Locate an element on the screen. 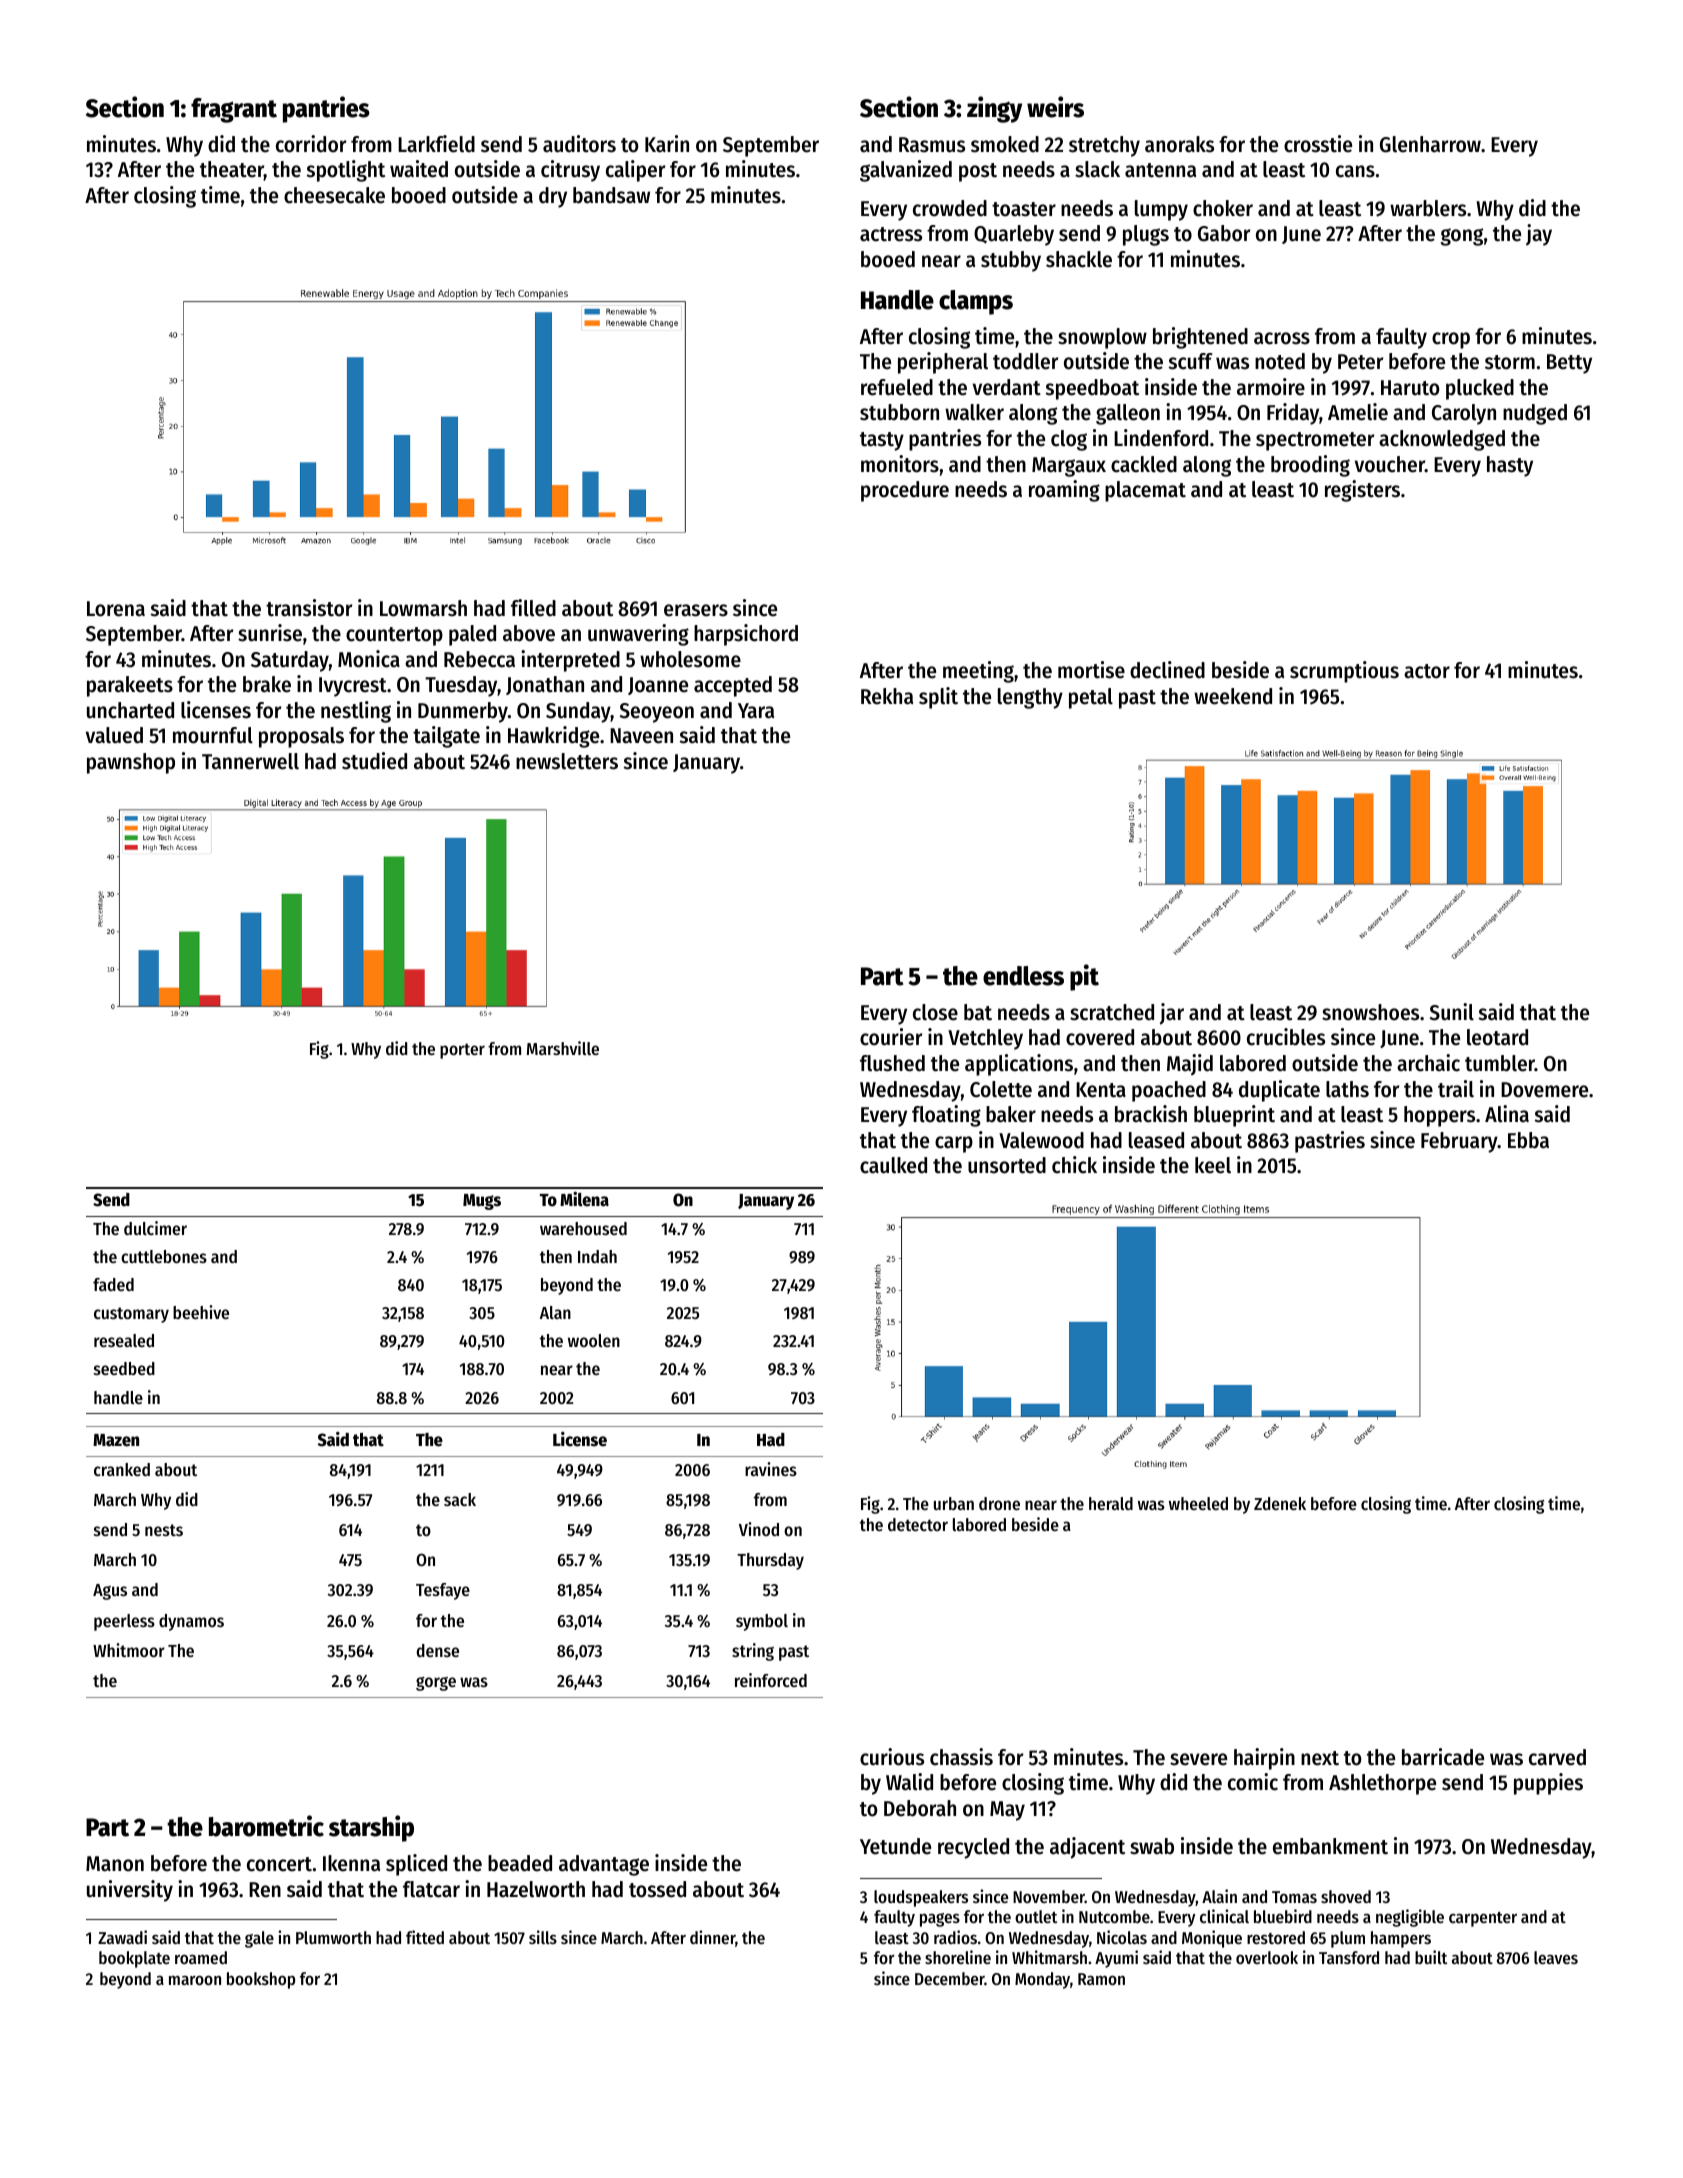 The image size is (1683, 2178). woolen is located at coordinates (594, 1340).
